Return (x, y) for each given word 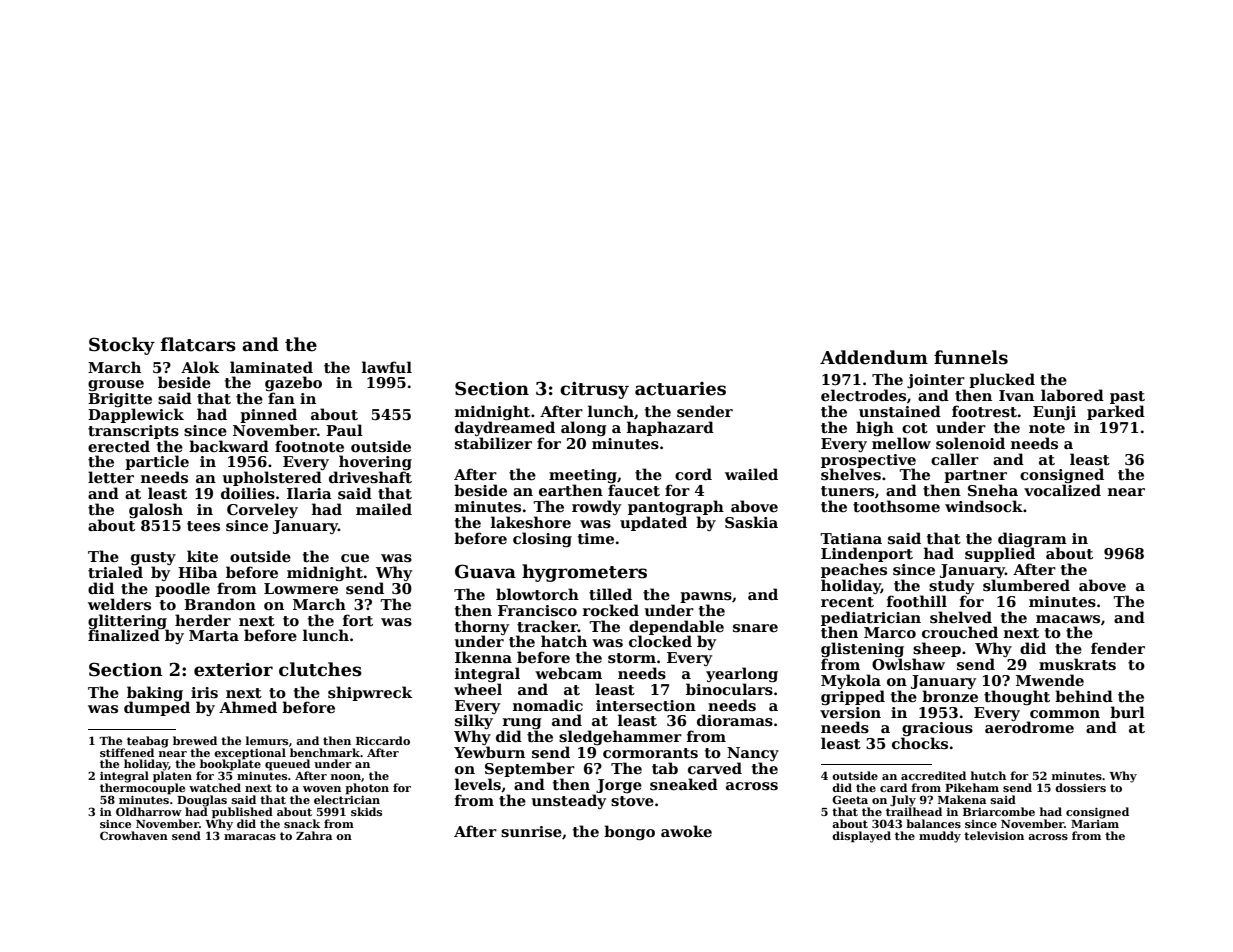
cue (355, 558)
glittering (127, 621)
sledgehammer (620, 737)
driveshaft (370, 477)
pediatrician (871, 618)
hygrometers (584, 573)
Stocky (122, 346)
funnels (971, 357)
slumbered (1026, 585)
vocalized (1062, 490)
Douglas (202, 801)
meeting (583, 476)
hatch (564, 641)
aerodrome (1029, 727)
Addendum (874, 357)
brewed (195, 740)
